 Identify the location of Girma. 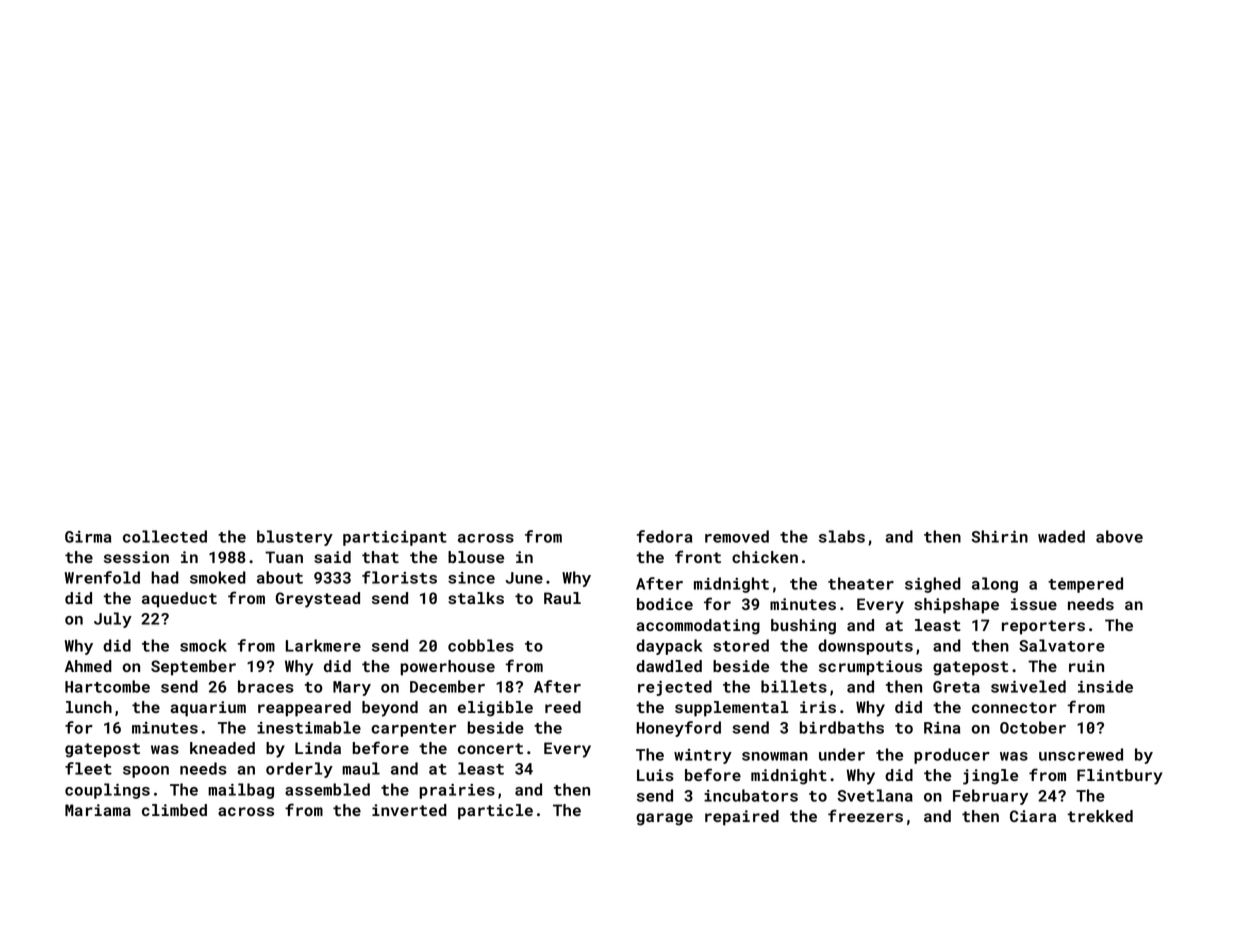
(88, 537).
